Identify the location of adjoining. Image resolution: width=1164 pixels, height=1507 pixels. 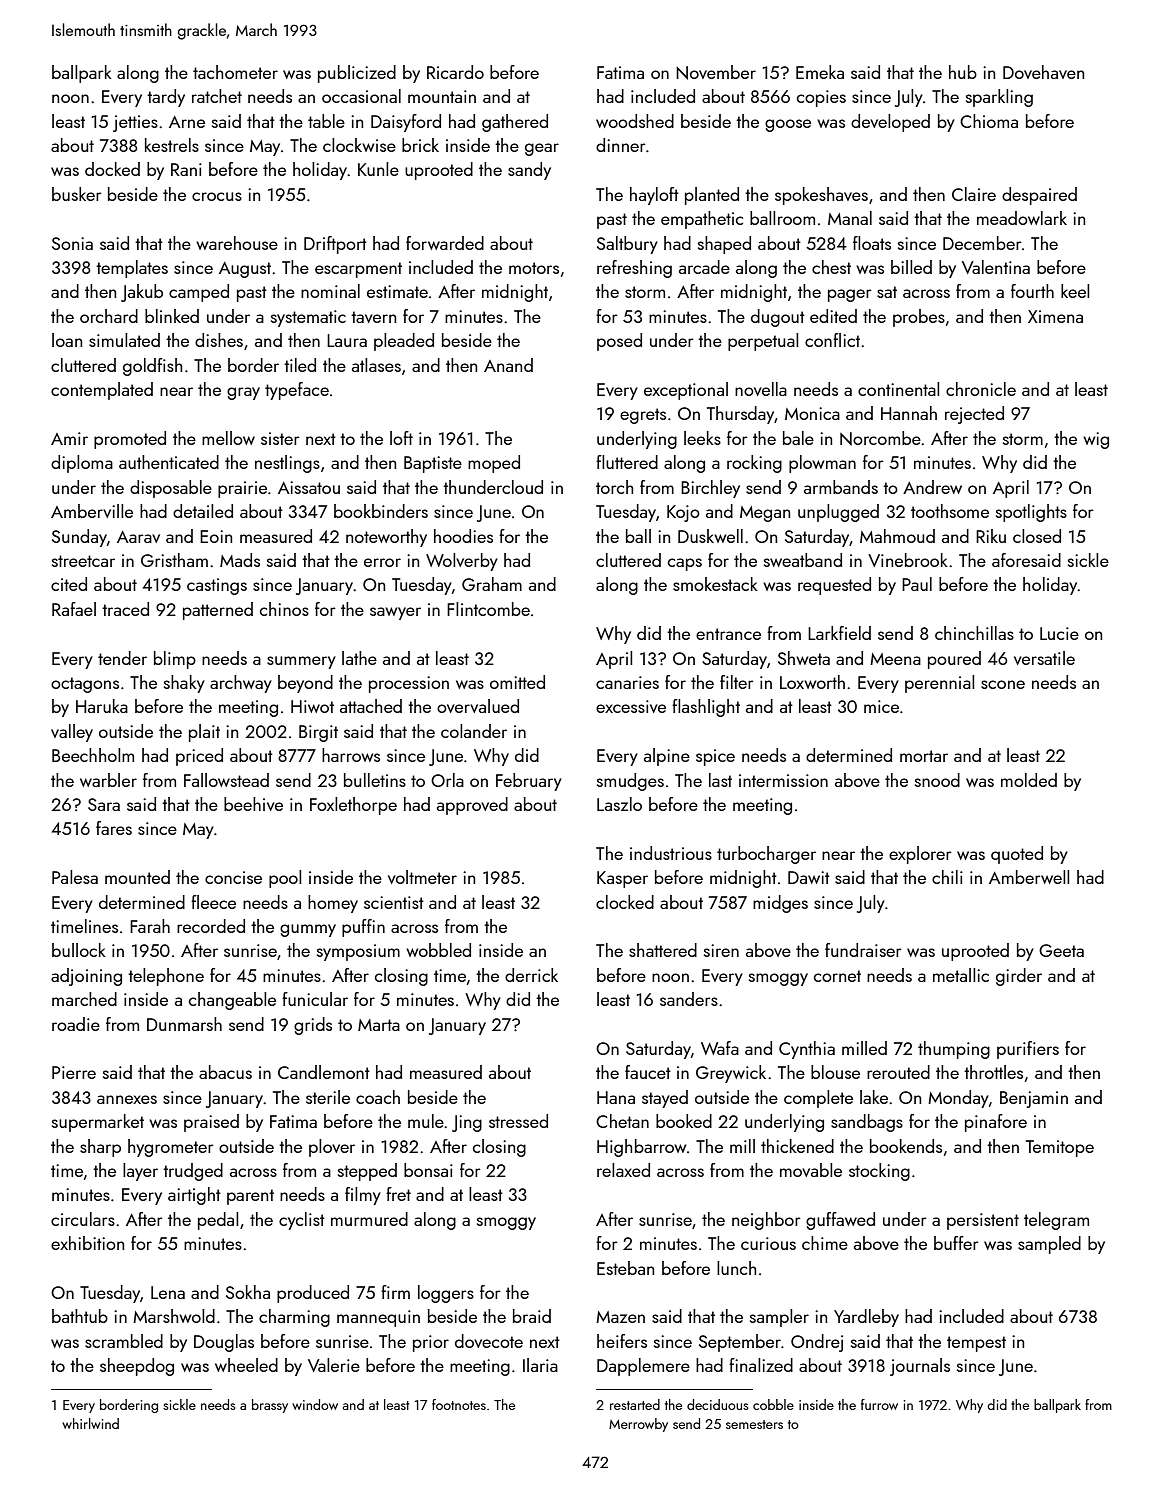
(86, 977).
